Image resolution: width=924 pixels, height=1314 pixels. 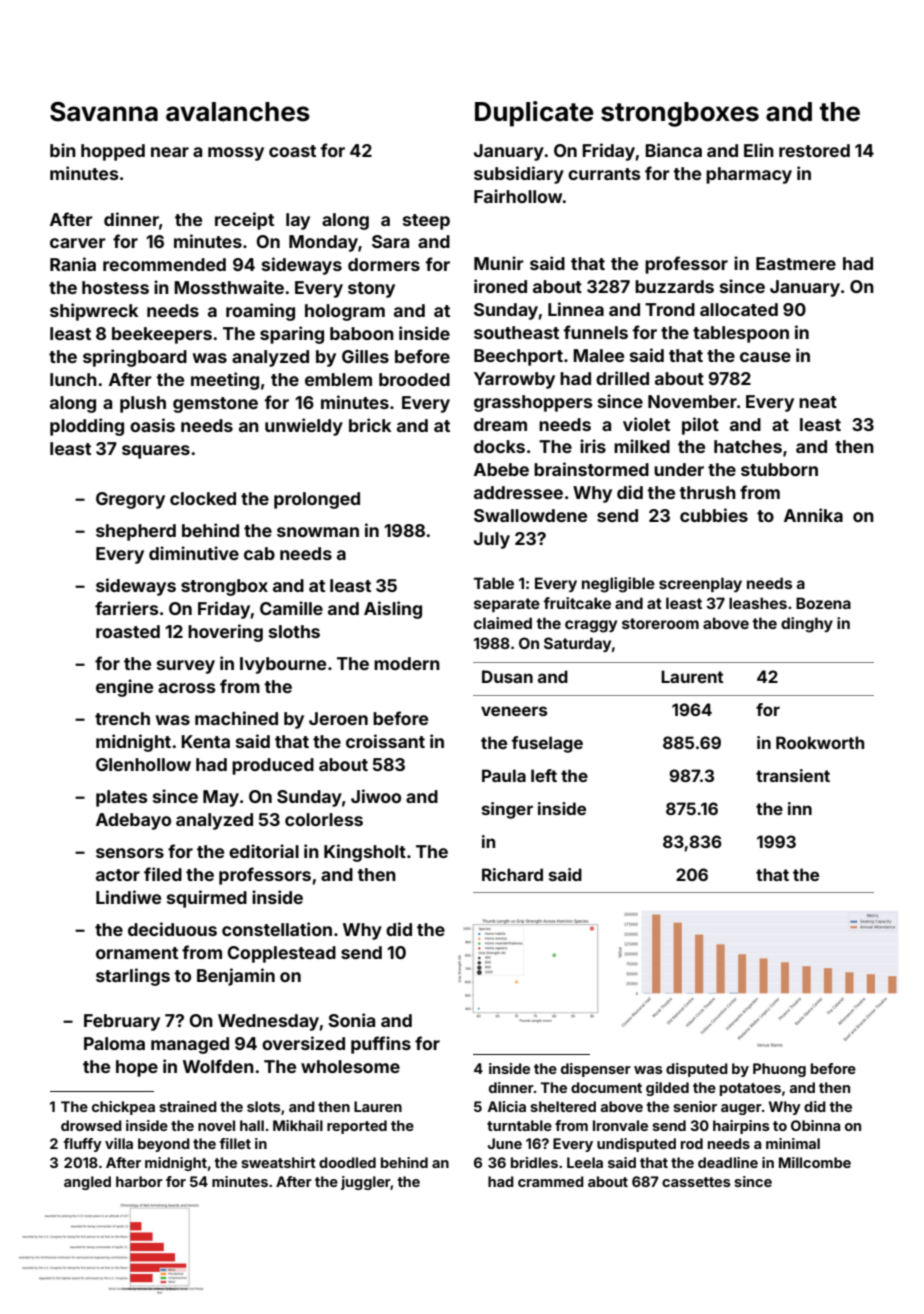 I want to click on Eastmere, so click(x=796, y=263).
